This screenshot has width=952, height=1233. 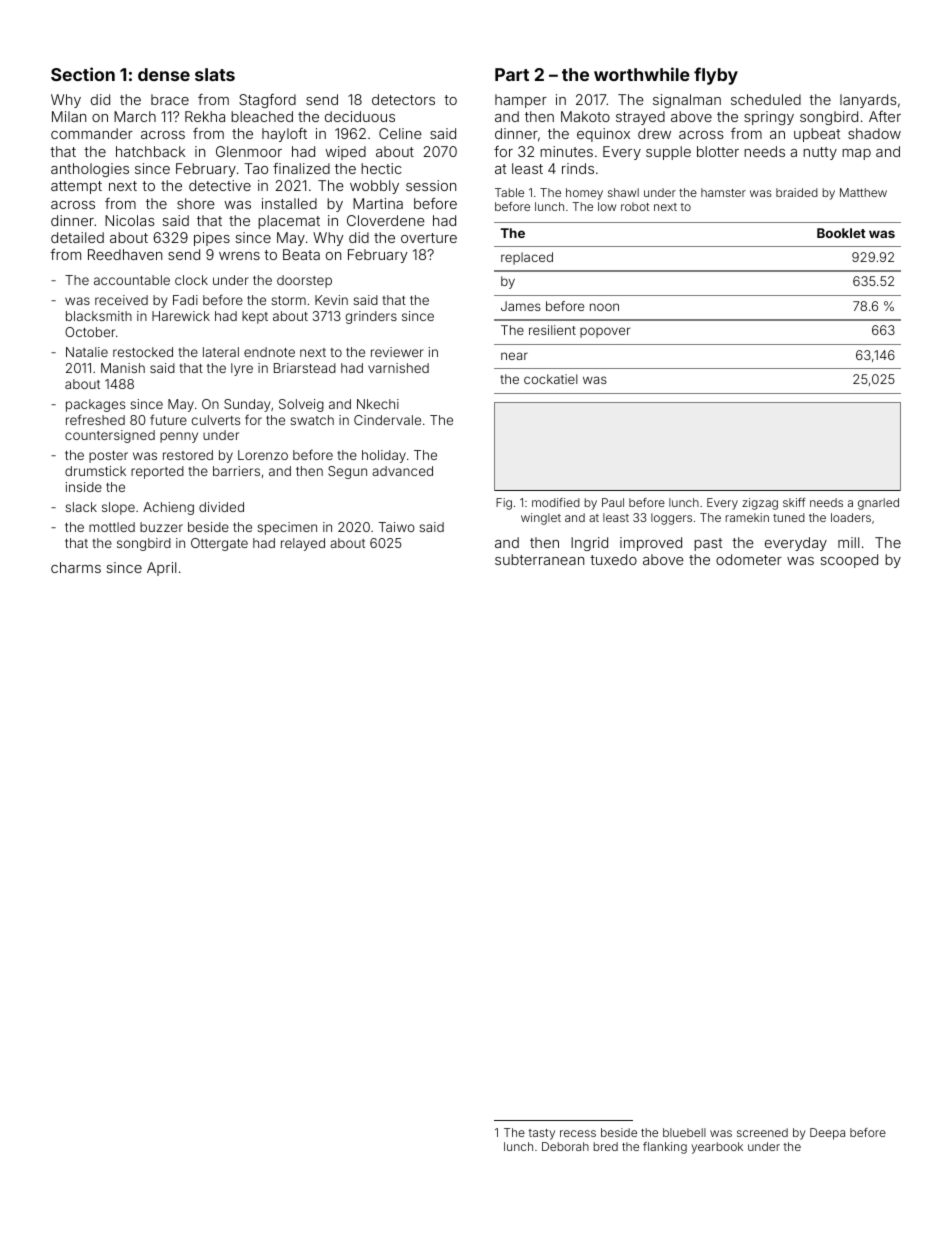 What do you see at coordinates (762, 1132) in the screenshot?
I see `screened` at bounding box center [762, 1132].
